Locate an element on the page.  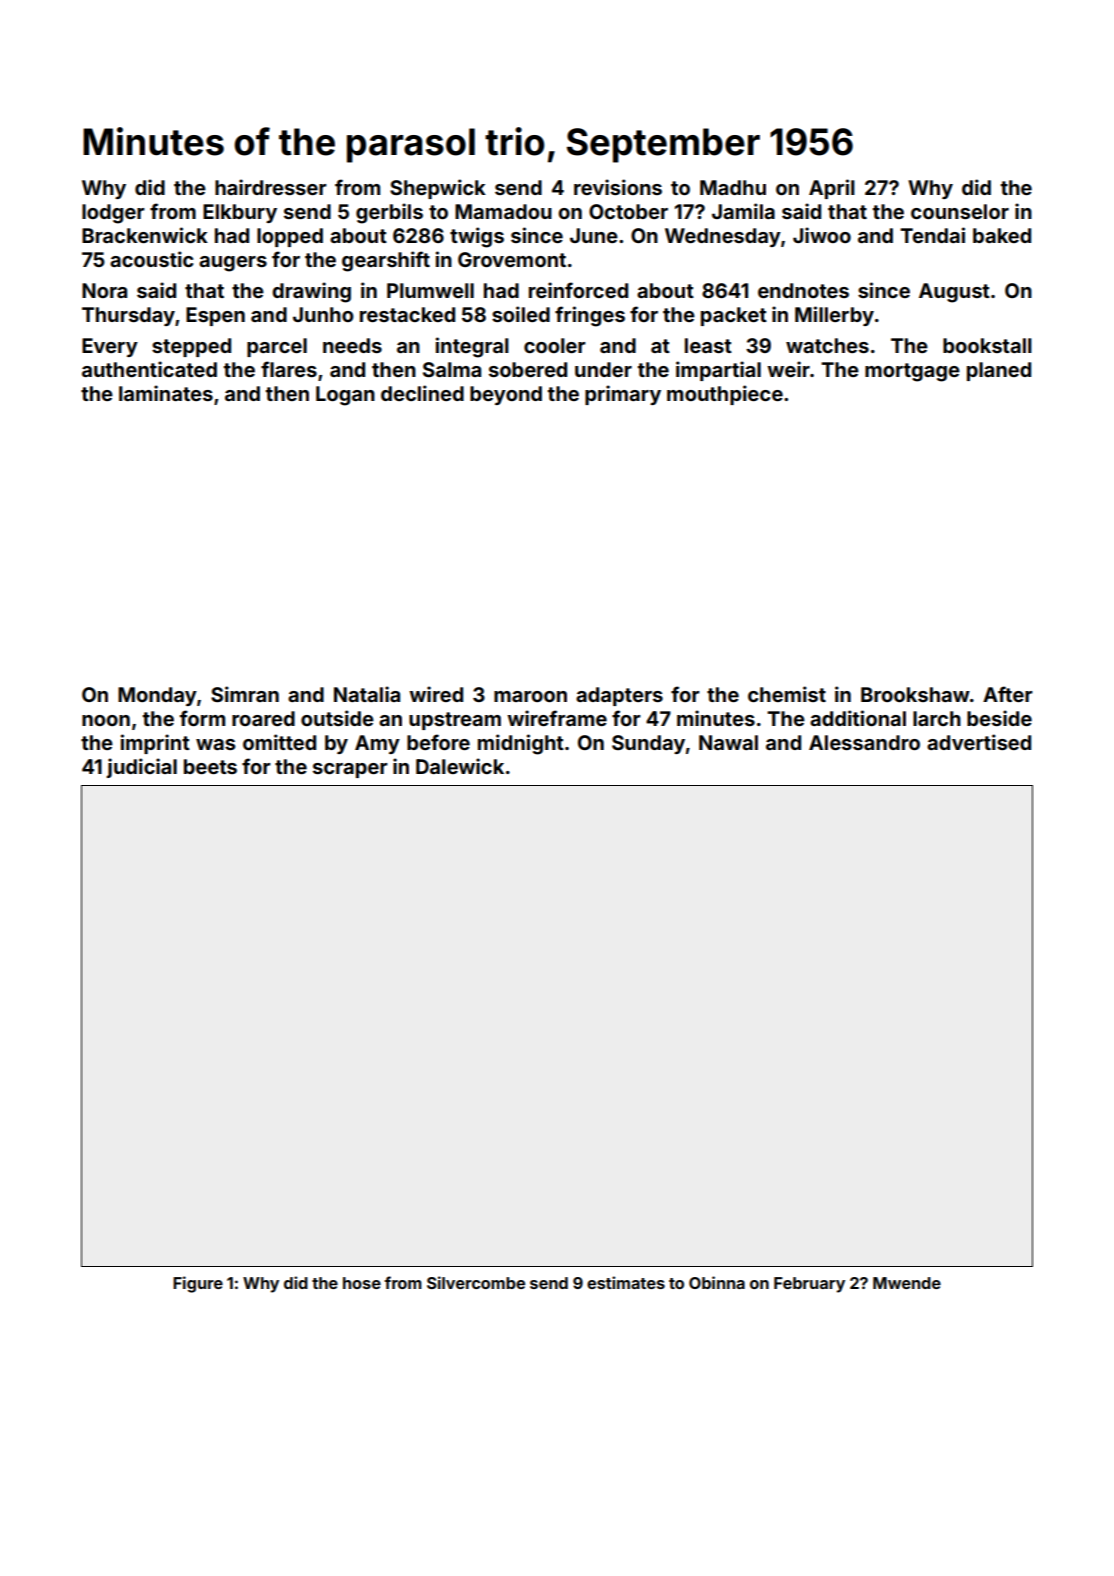
beets is located at coordinates (210, 766).
